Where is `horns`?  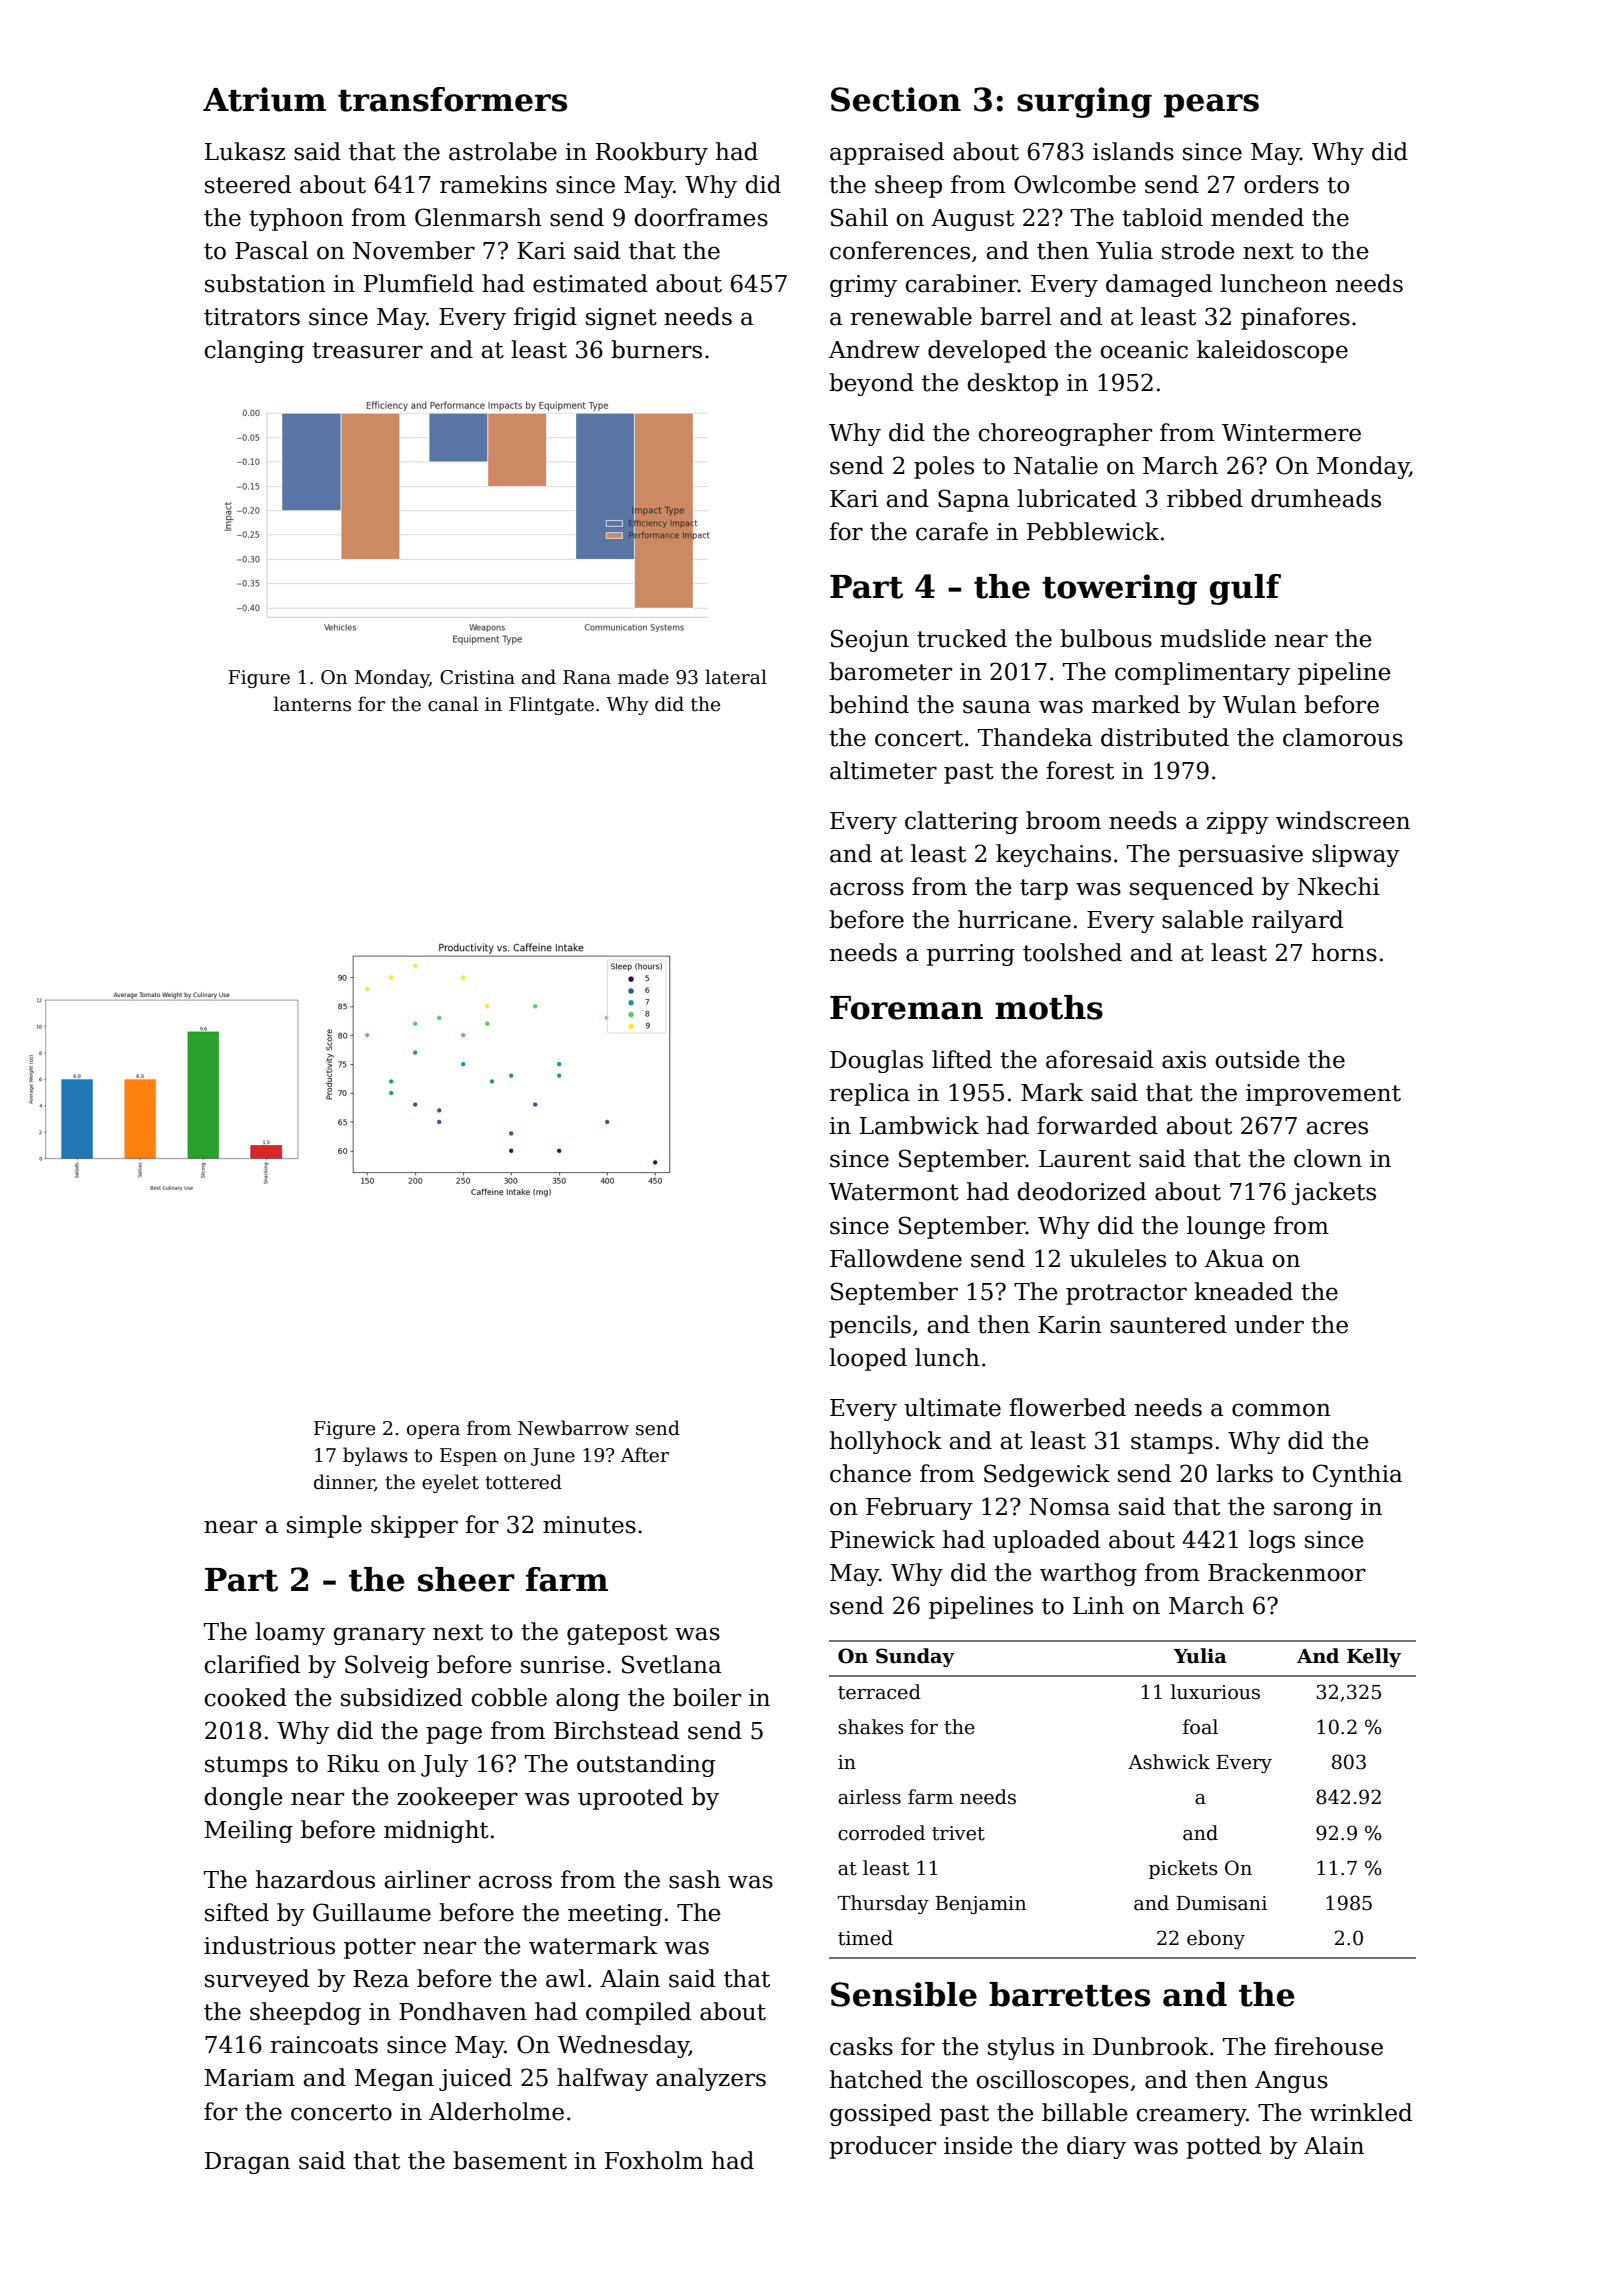
horns is located at coordinates (1344, 952).
